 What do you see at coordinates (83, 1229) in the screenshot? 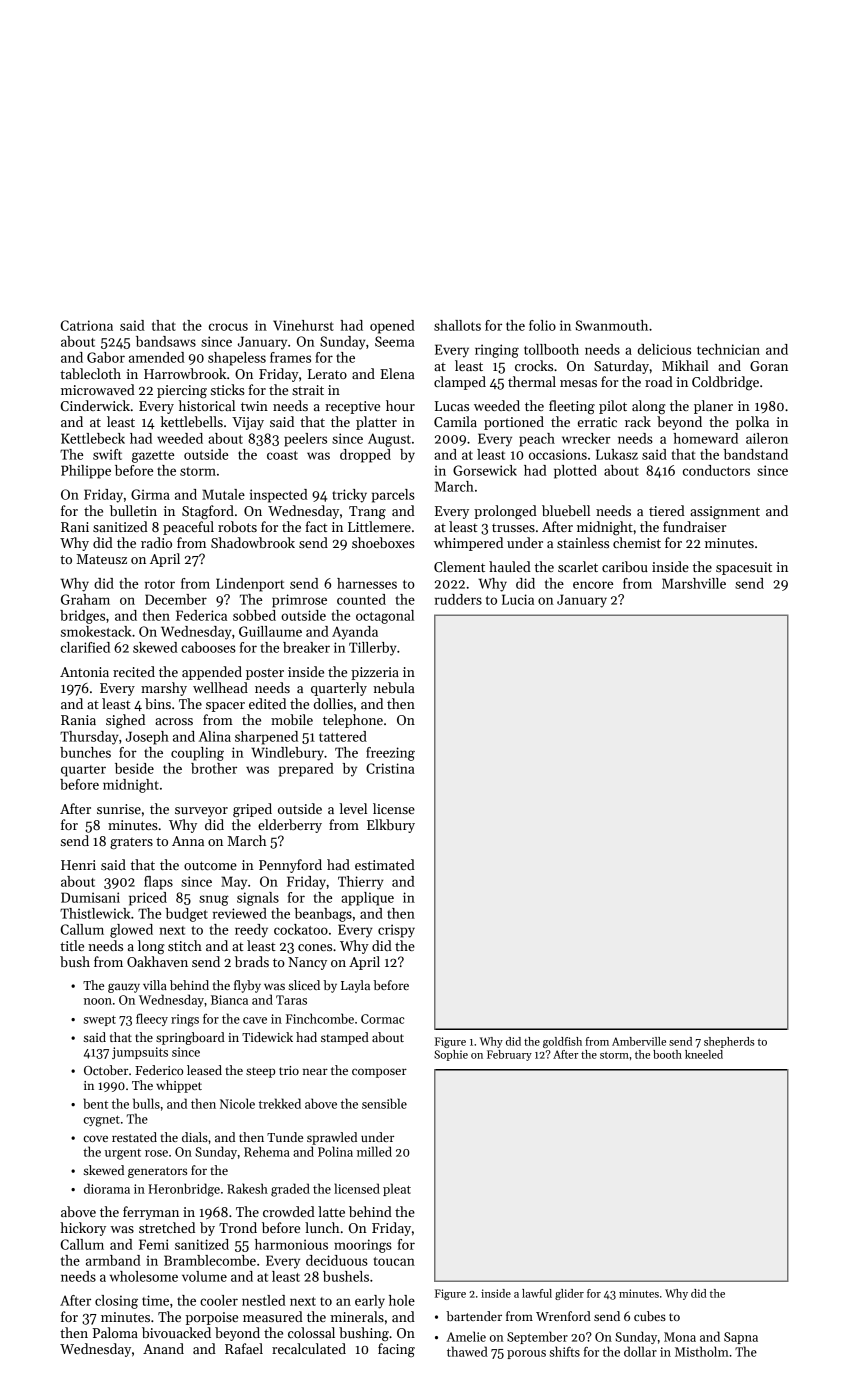
I see `hickory` at bounding box center [83, 1229].
